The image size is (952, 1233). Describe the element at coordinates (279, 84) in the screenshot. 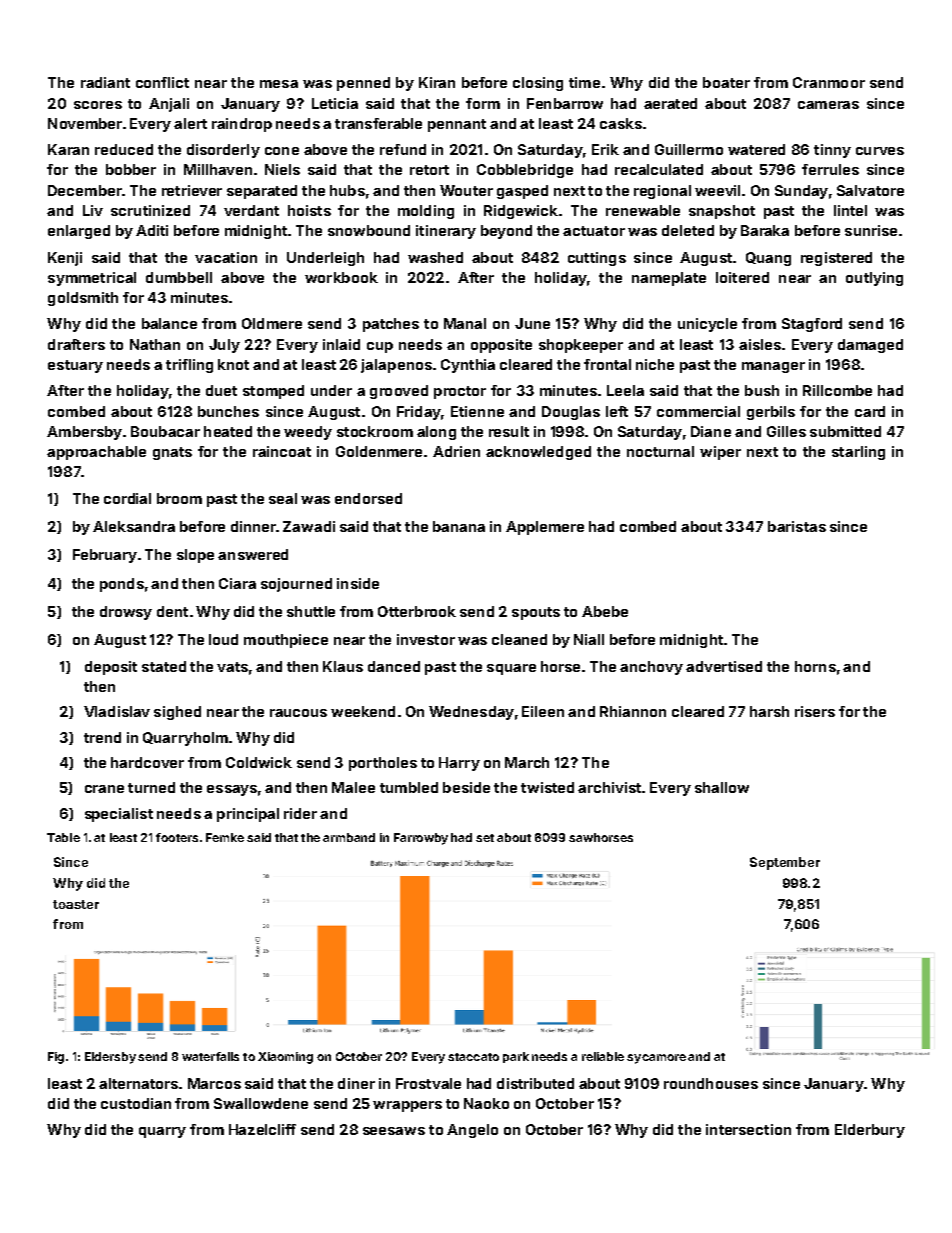

I see `mesa` at that location.
